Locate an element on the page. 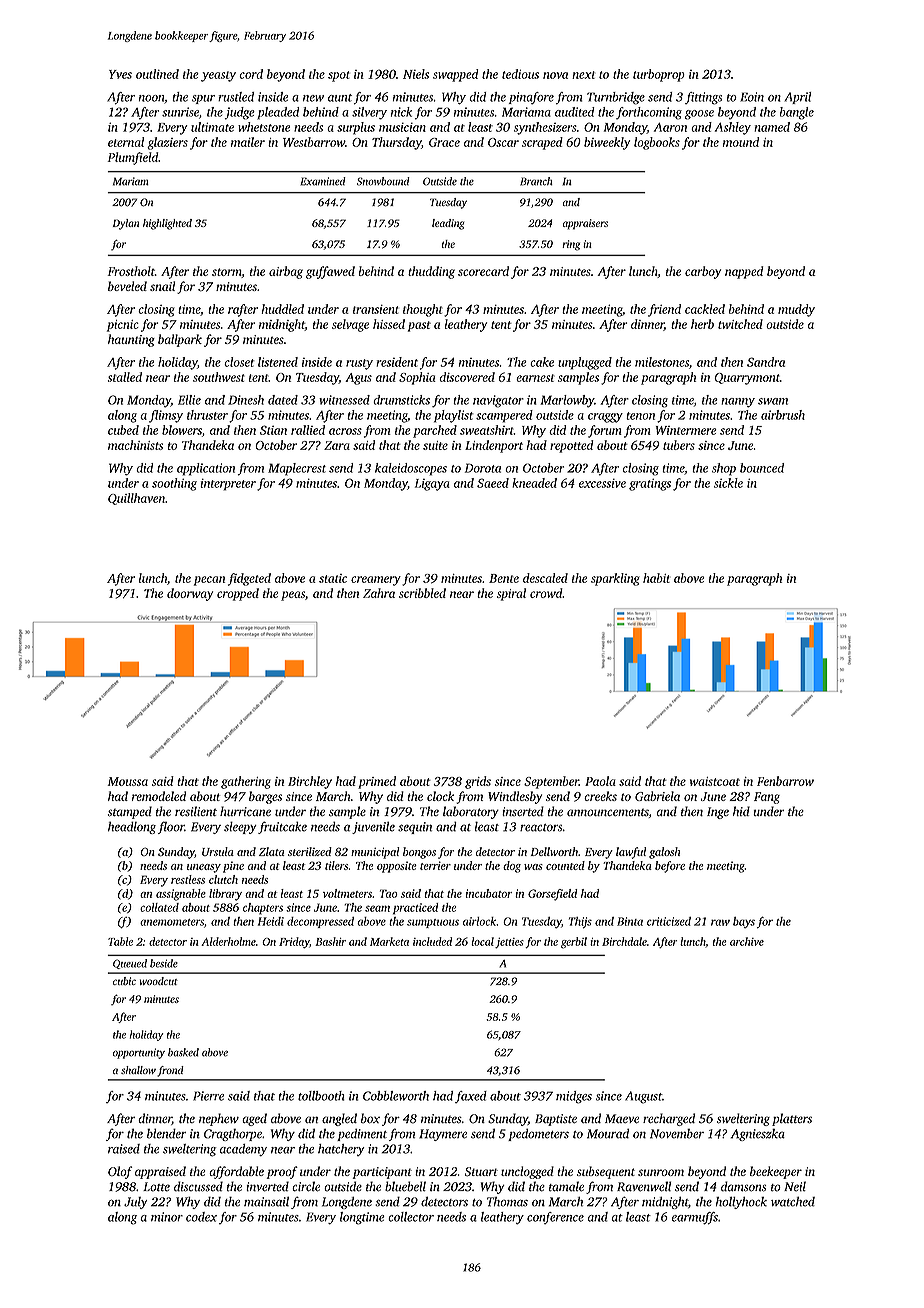 Image resolution: width=924 pixels, height=1308 pixels. shallow is located at coordinates (138, 1070).
